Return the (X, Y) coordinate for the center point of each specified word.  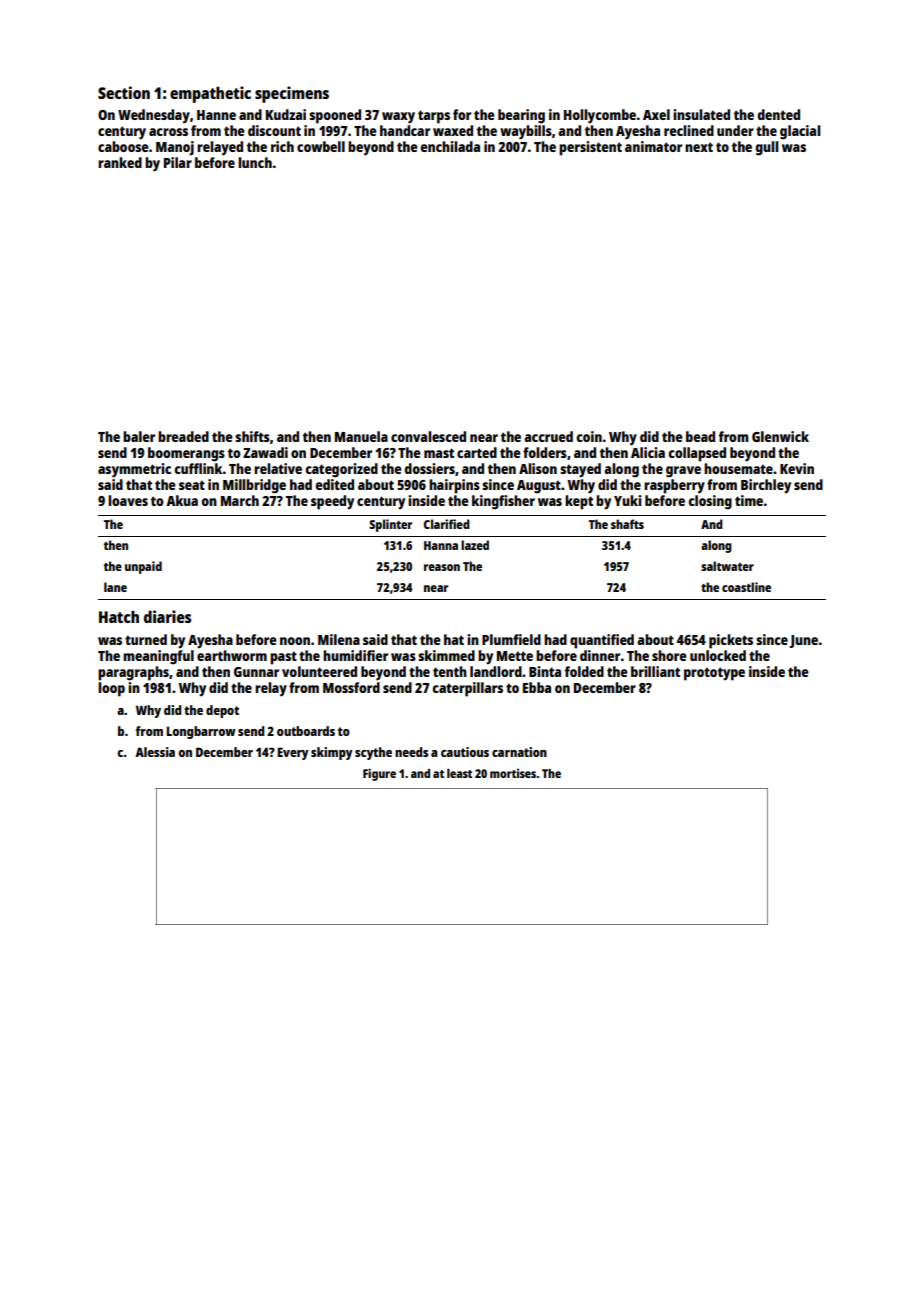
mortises (513, 773)
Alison (538, 468)
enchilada (450, 146)
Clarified (447, 524)
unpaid (143, 567)
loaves (128, 500)
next (699, 147)
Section (124, 92)
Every (293, 753)
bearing (521, 116)
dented (778, 114)
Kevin (797, 468)
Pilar (178, 162)
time (749, 500)
